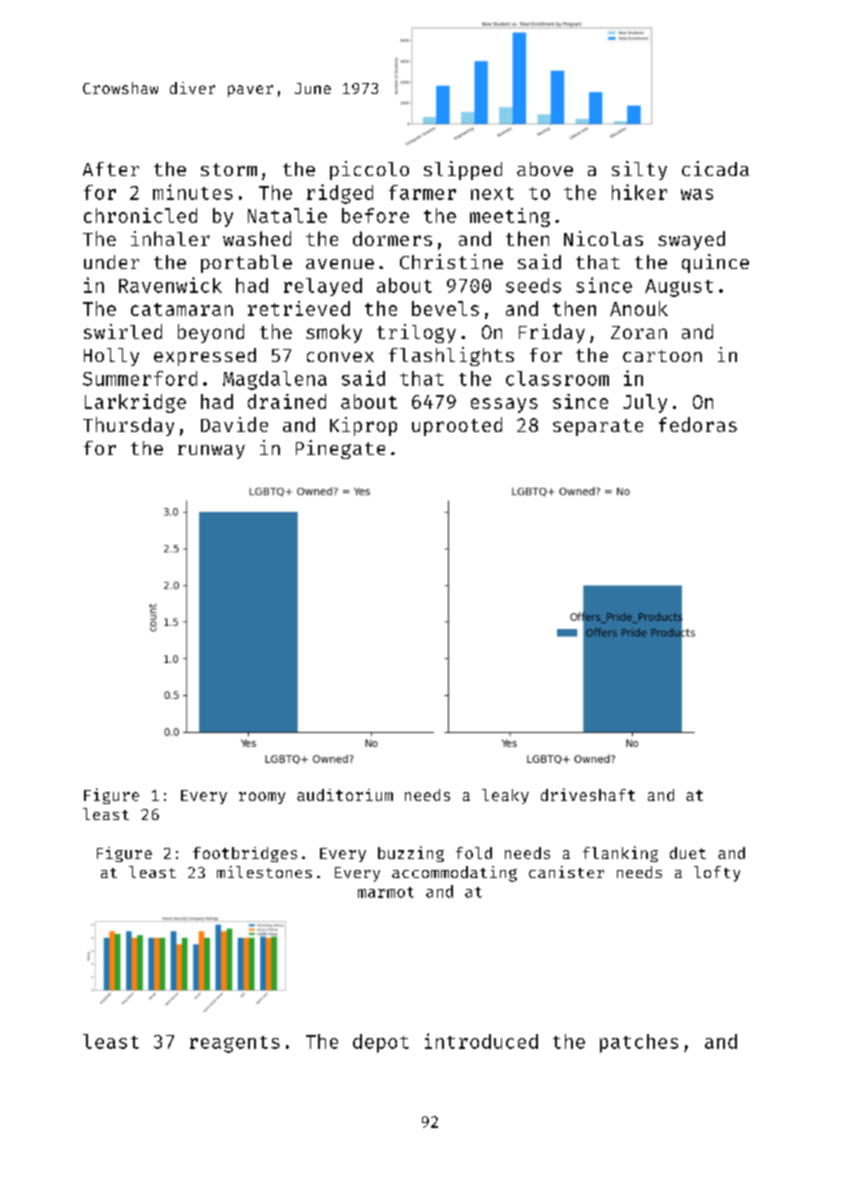 The height and width of the page is (1193, 841). I want to click on reagents, so click(235, 1044).
